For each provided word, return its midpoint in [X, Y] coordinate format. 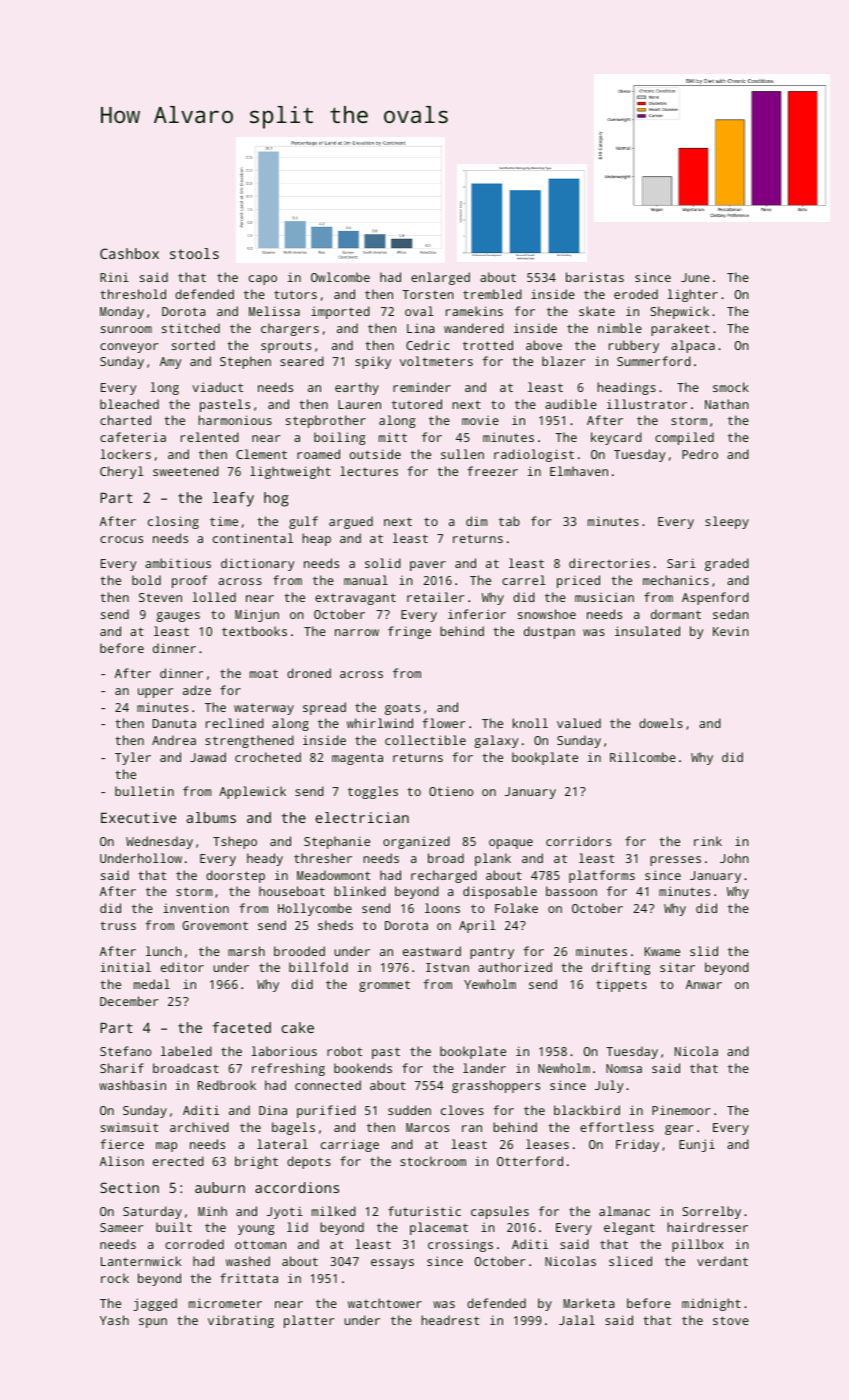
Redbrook [227, 1085]
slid [704, 951]
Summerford [654, 361]
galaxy [496, 741]
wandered [474, 328]
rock [115, 1278]
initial [126, 967]
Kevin [731, 631]
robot [344, 1051]
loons [442, 908]
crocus [121, 539]
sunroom [126, 329]
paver [428, 566]
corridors [578, 841]
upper [155, 693]
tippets [621, 985]
